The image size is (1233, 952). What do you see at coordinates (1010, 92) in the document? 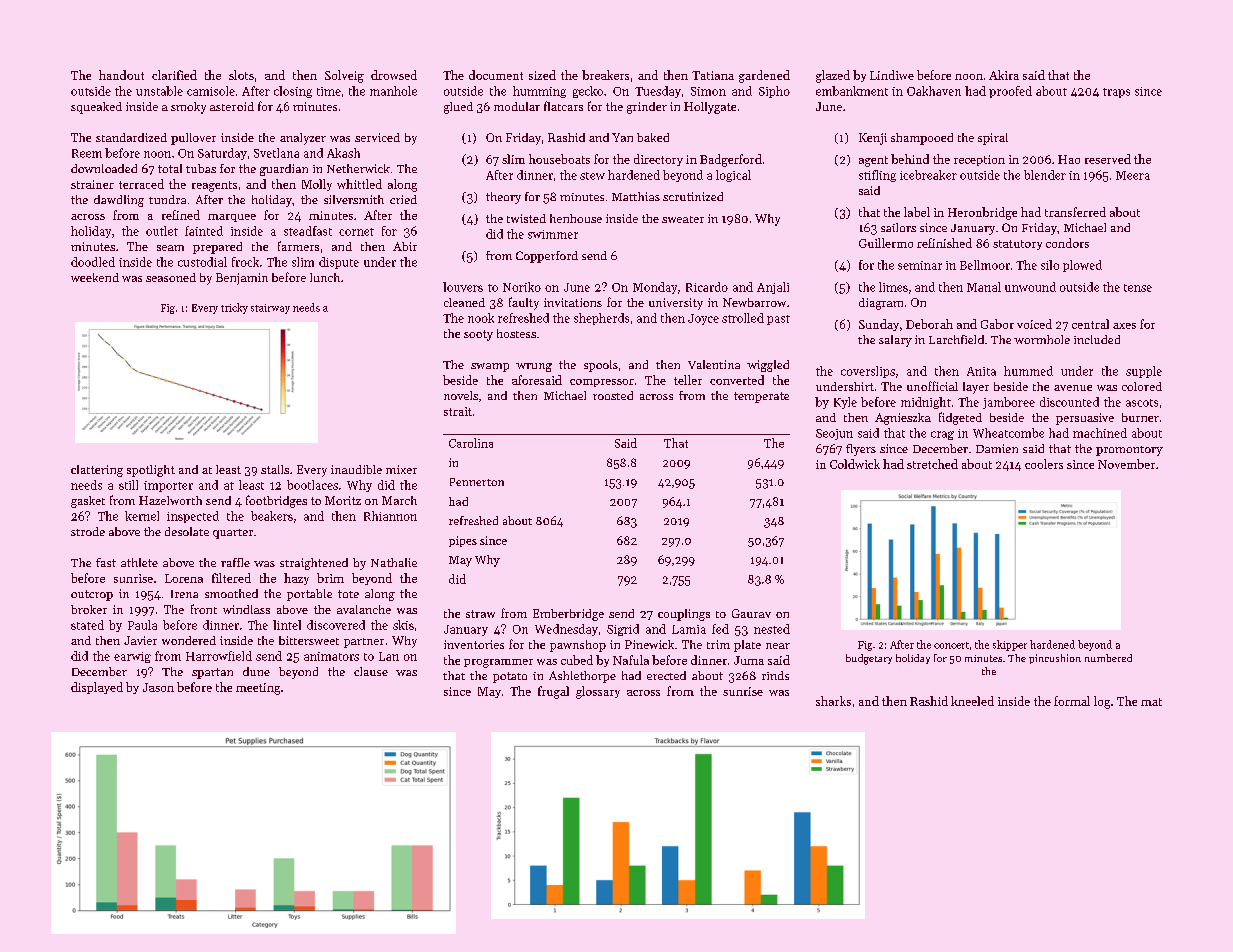
I see `proofed` at bounding box center [1010, 92].
